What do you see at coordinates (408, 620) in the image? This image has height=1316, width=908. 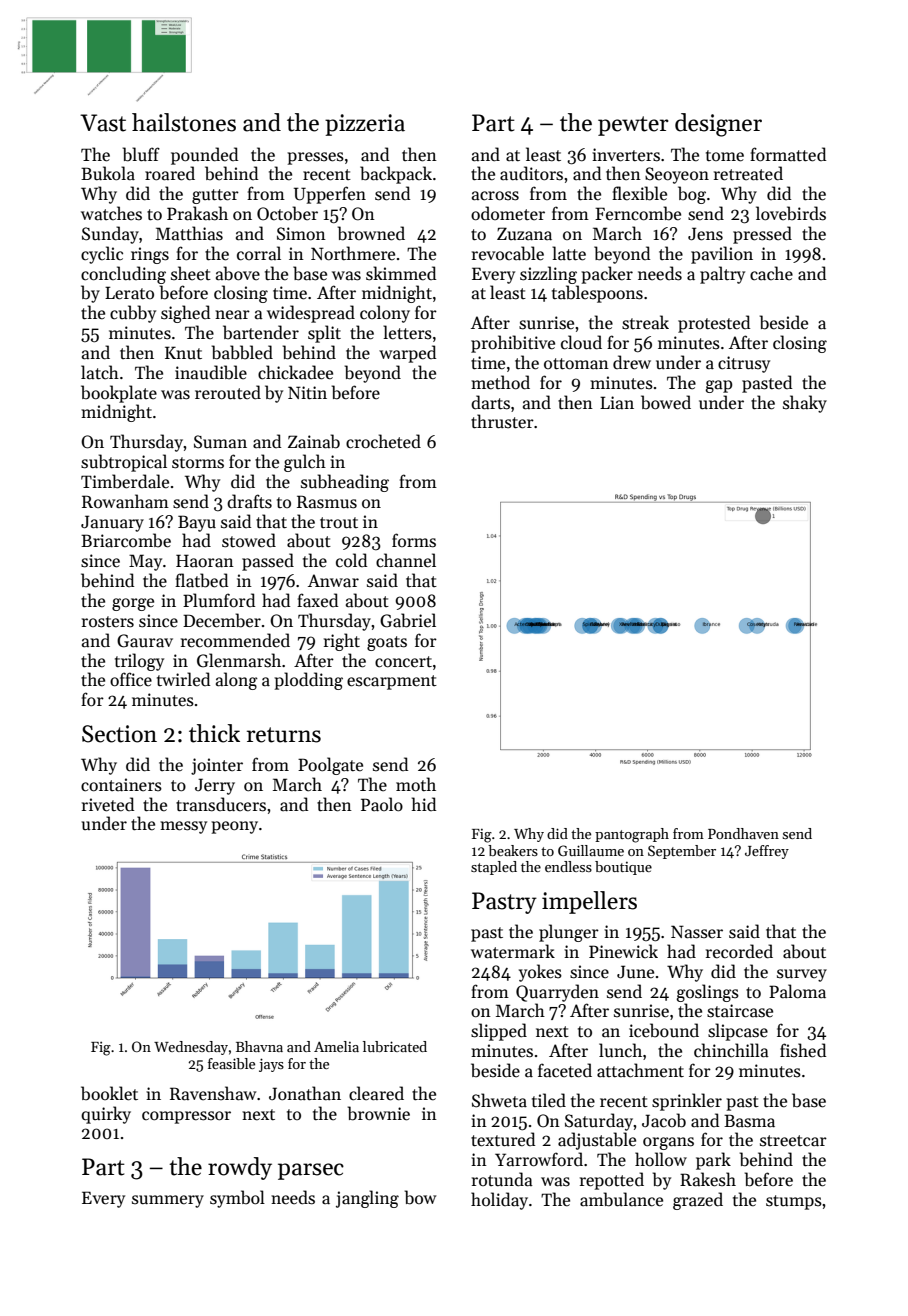 I see `Gabriel` at bounding box center [408, 620].
